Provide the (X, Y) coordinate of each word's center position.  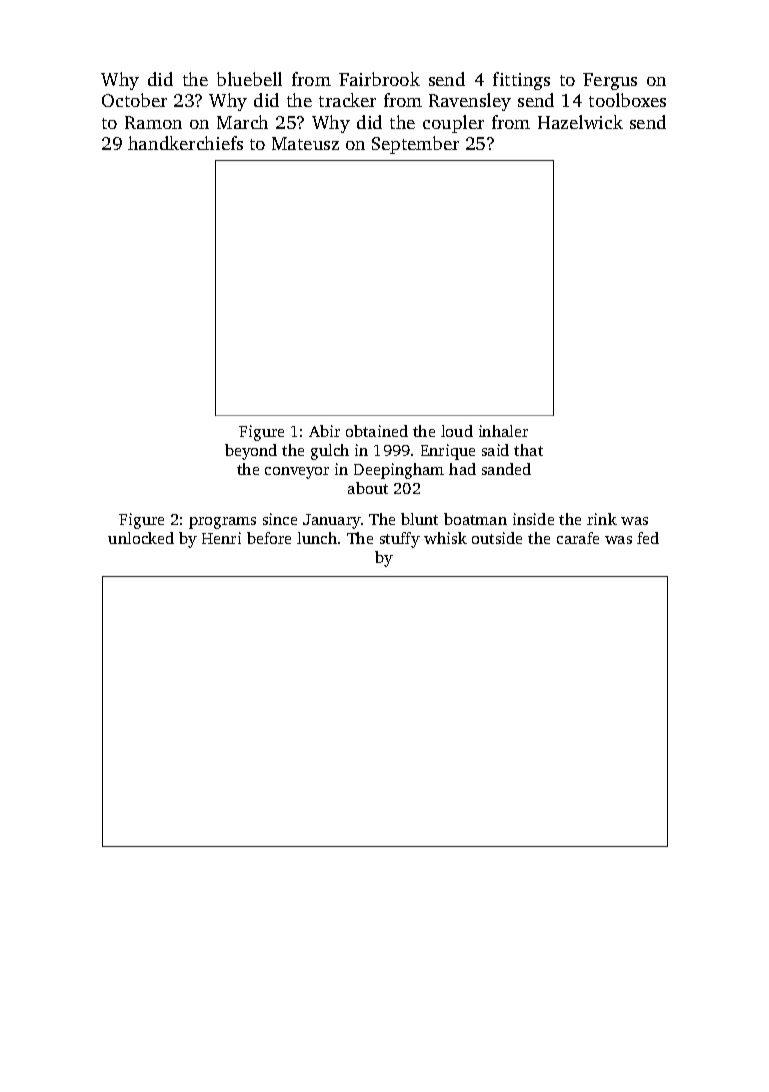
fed (648, 538)
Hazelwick (580, 122)
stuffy (400, 540)
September (415, 145)
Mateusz (305, 143)
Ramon (153, 122)
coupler (453, 124)
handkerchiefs (185, 143)
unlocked (141, 538)
